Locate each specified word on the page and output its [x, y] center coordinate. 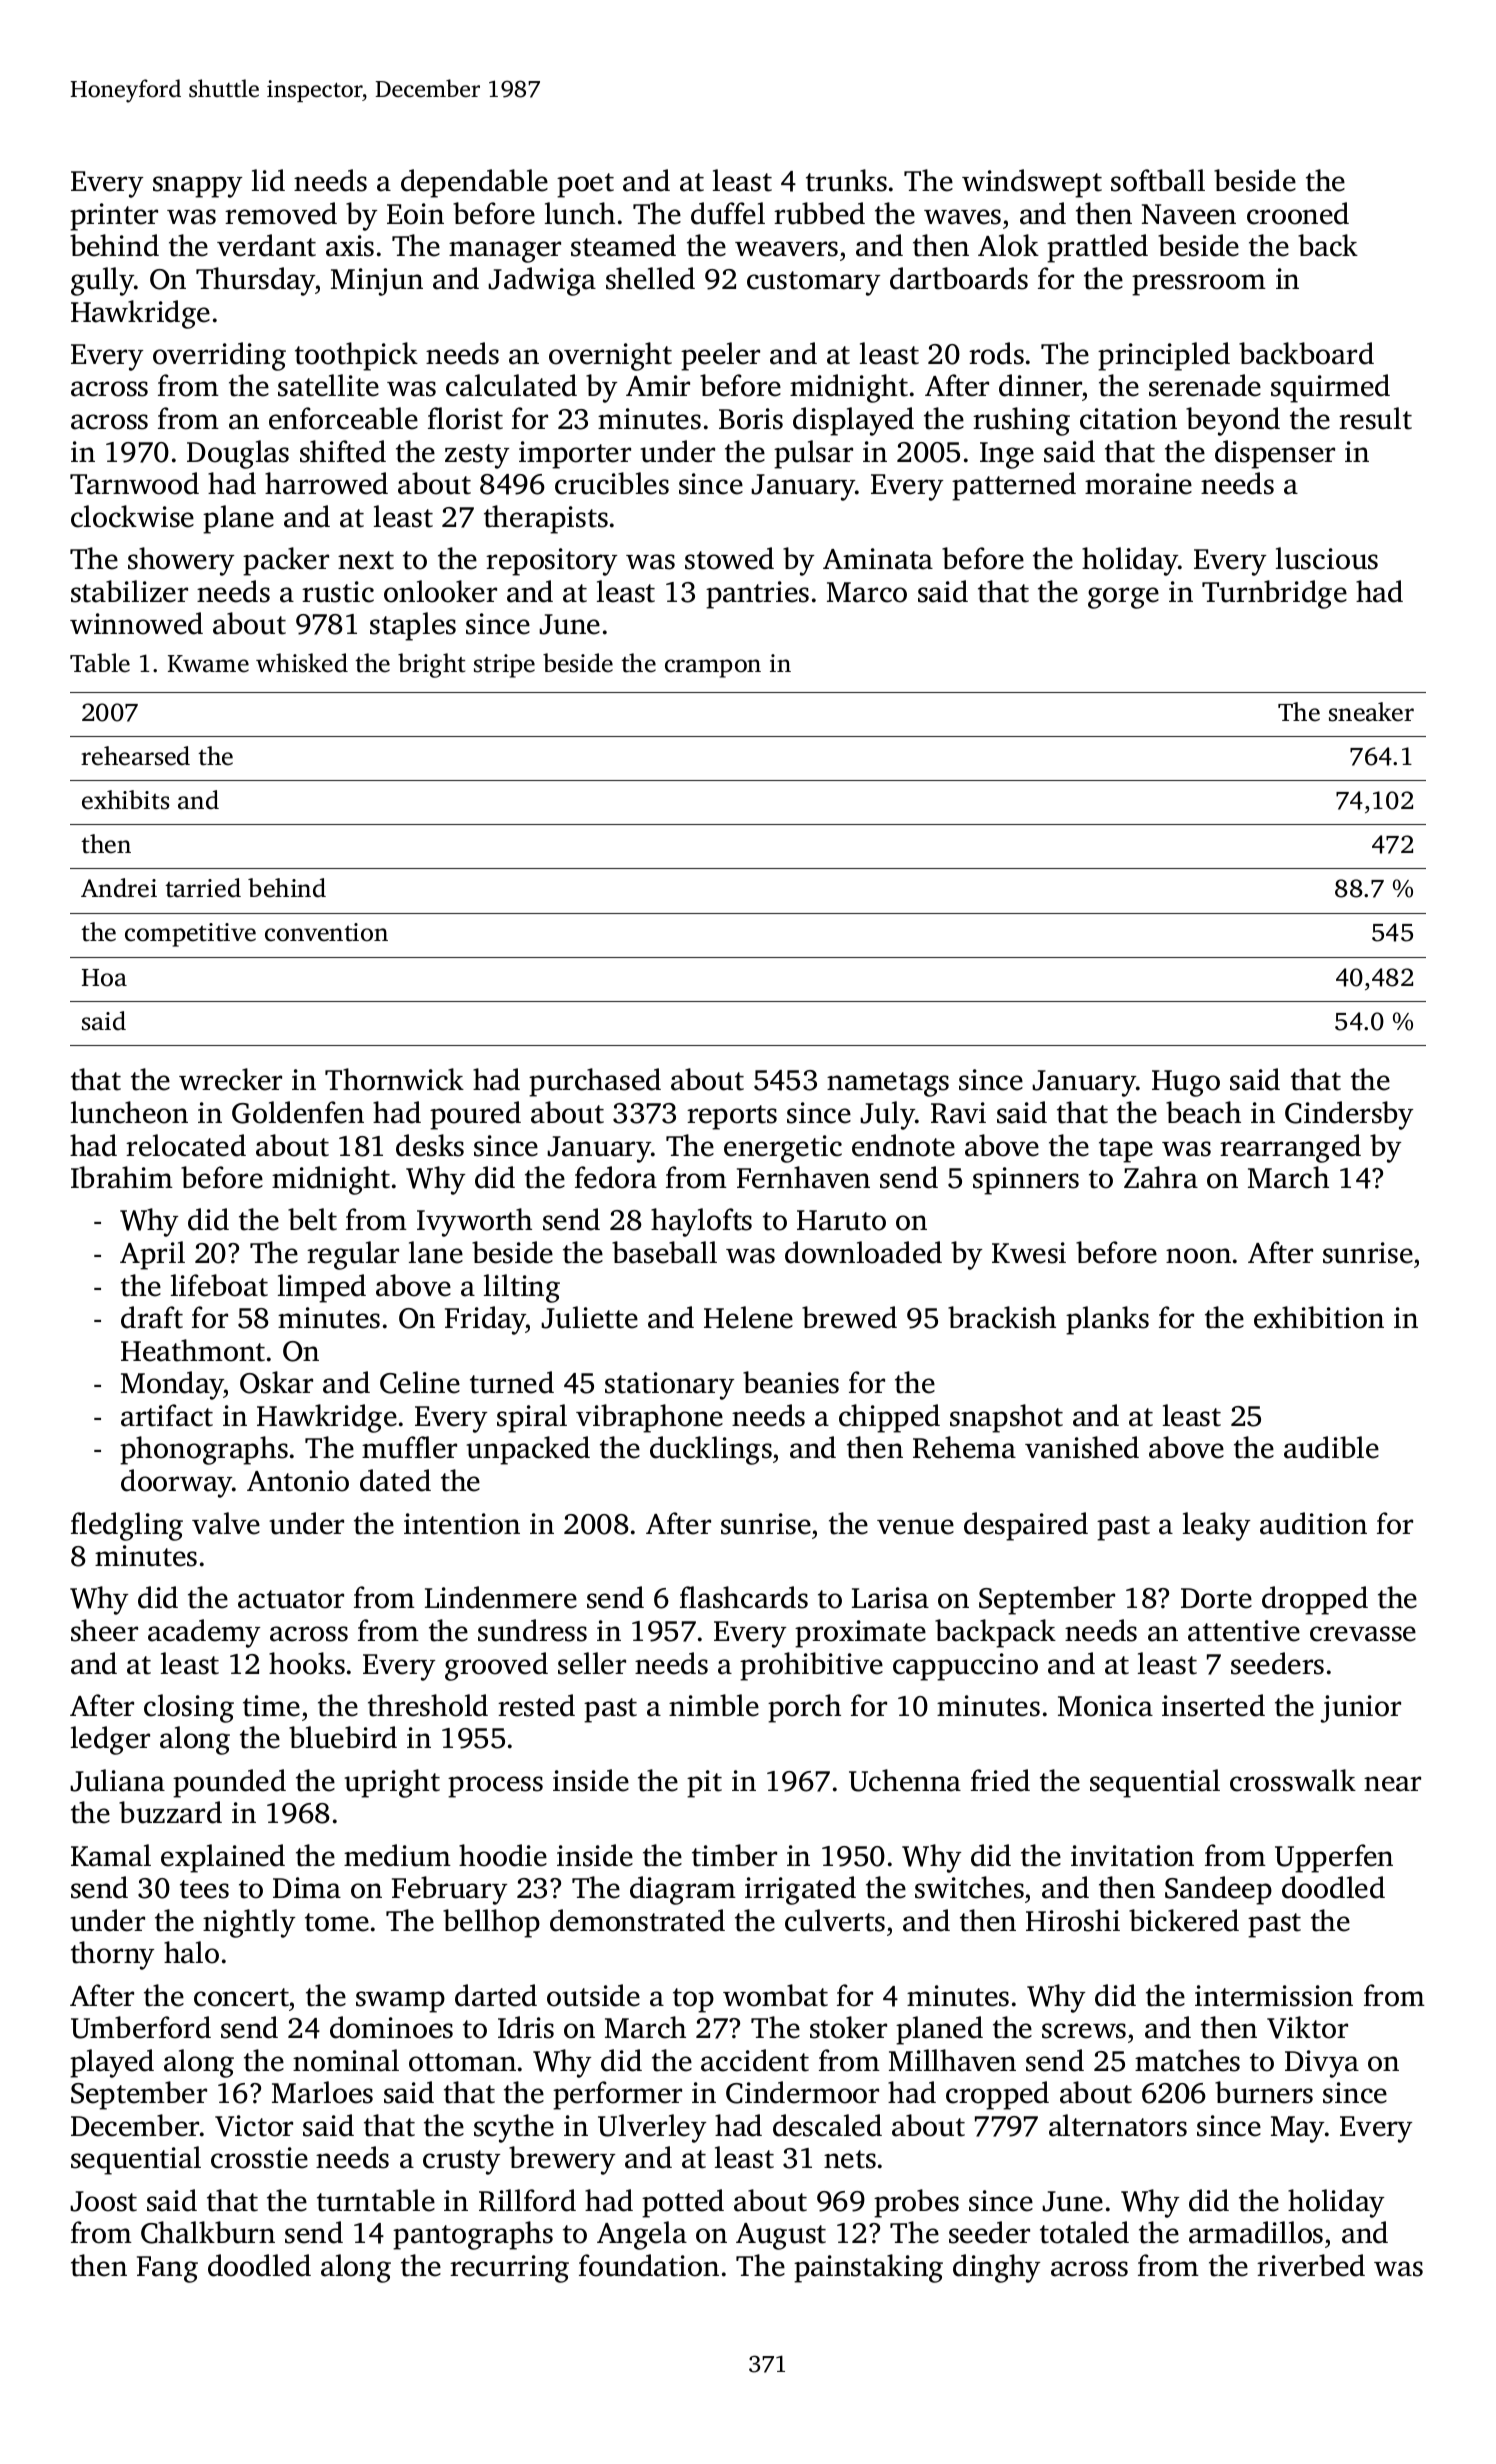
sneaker [1371, 712]
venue [915, 1527]
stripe [504, 666]
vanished [1082, 1447]
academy [204, 1633]
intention [462, 1524]
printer [114, 217]
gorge [1123, 598]
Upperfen [1334, 1858]
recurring [509, 2269]
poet [585, 185]
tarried [203, 888]
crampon [713, 668]
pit [704, 1784]
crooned [1298, 213]
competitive [190, 935]
